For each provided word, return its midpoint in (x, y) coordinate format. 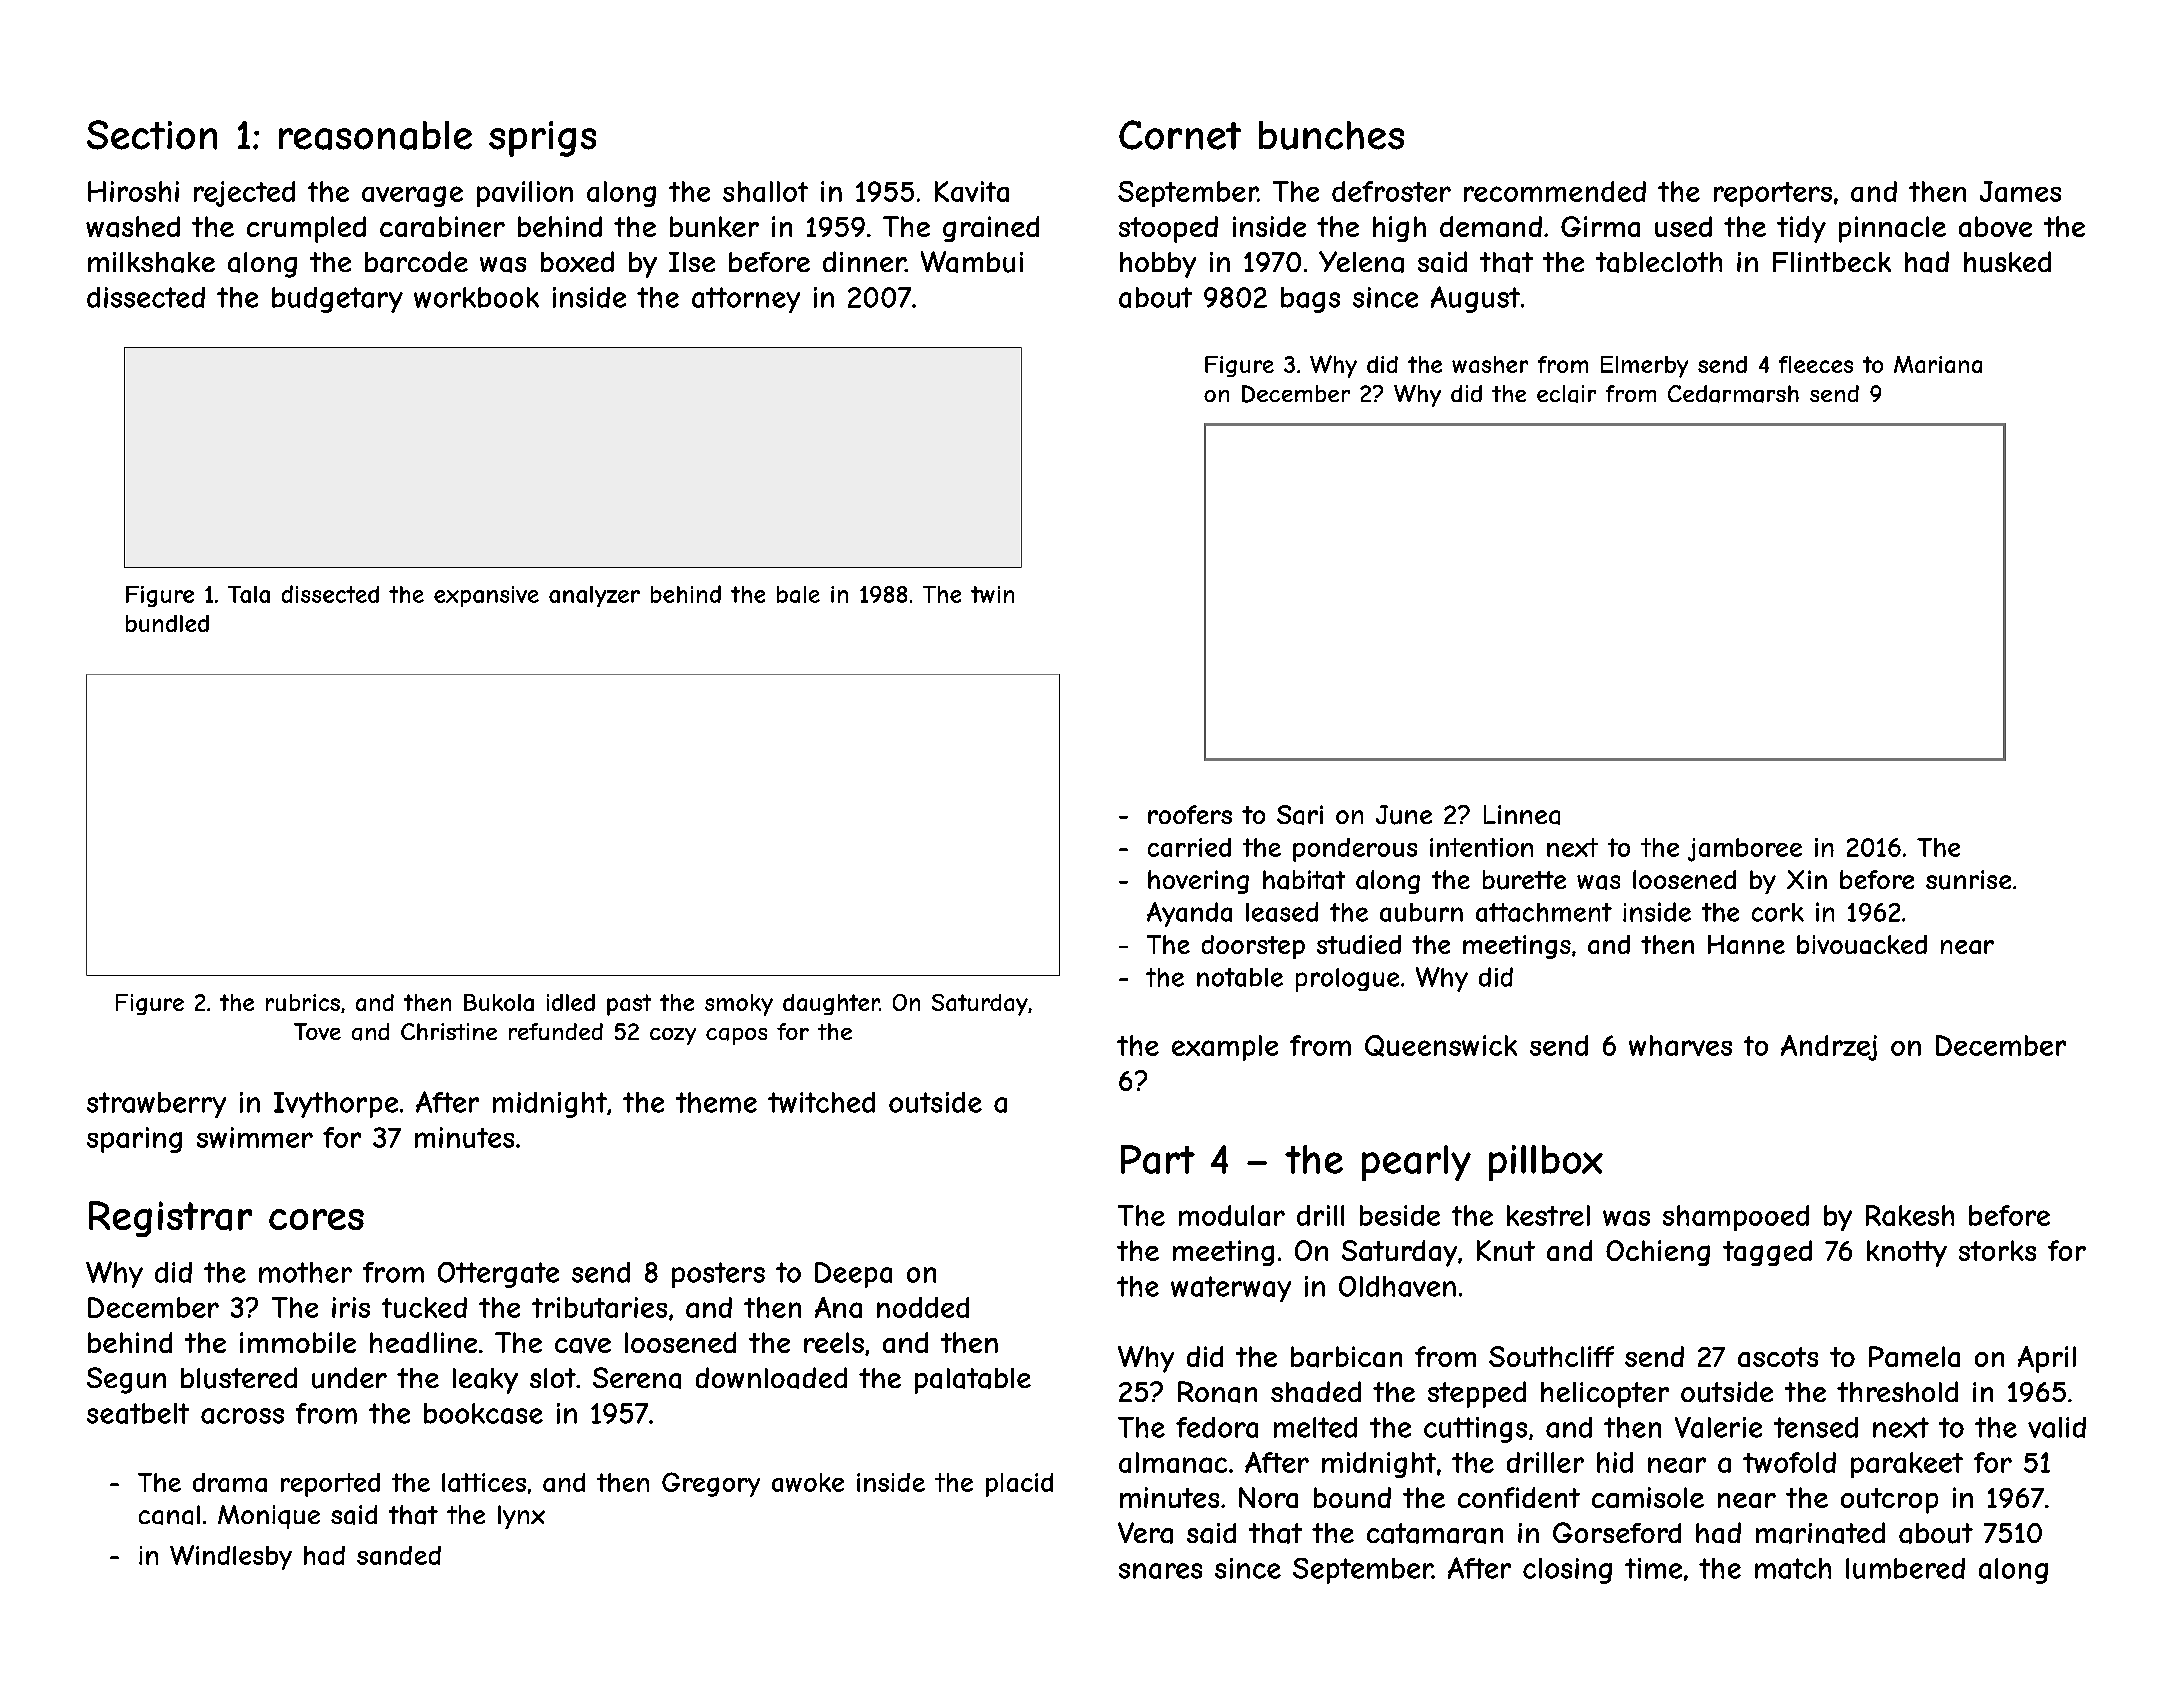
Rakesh (1910, 1215)
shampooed (1736, 1218)
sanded (399, 1555)
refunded (556, 1031)
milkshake (151, 262)
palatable (973, 1381)
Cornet (1180, 135)
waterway (1231, 1289)
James (2020, 191)
